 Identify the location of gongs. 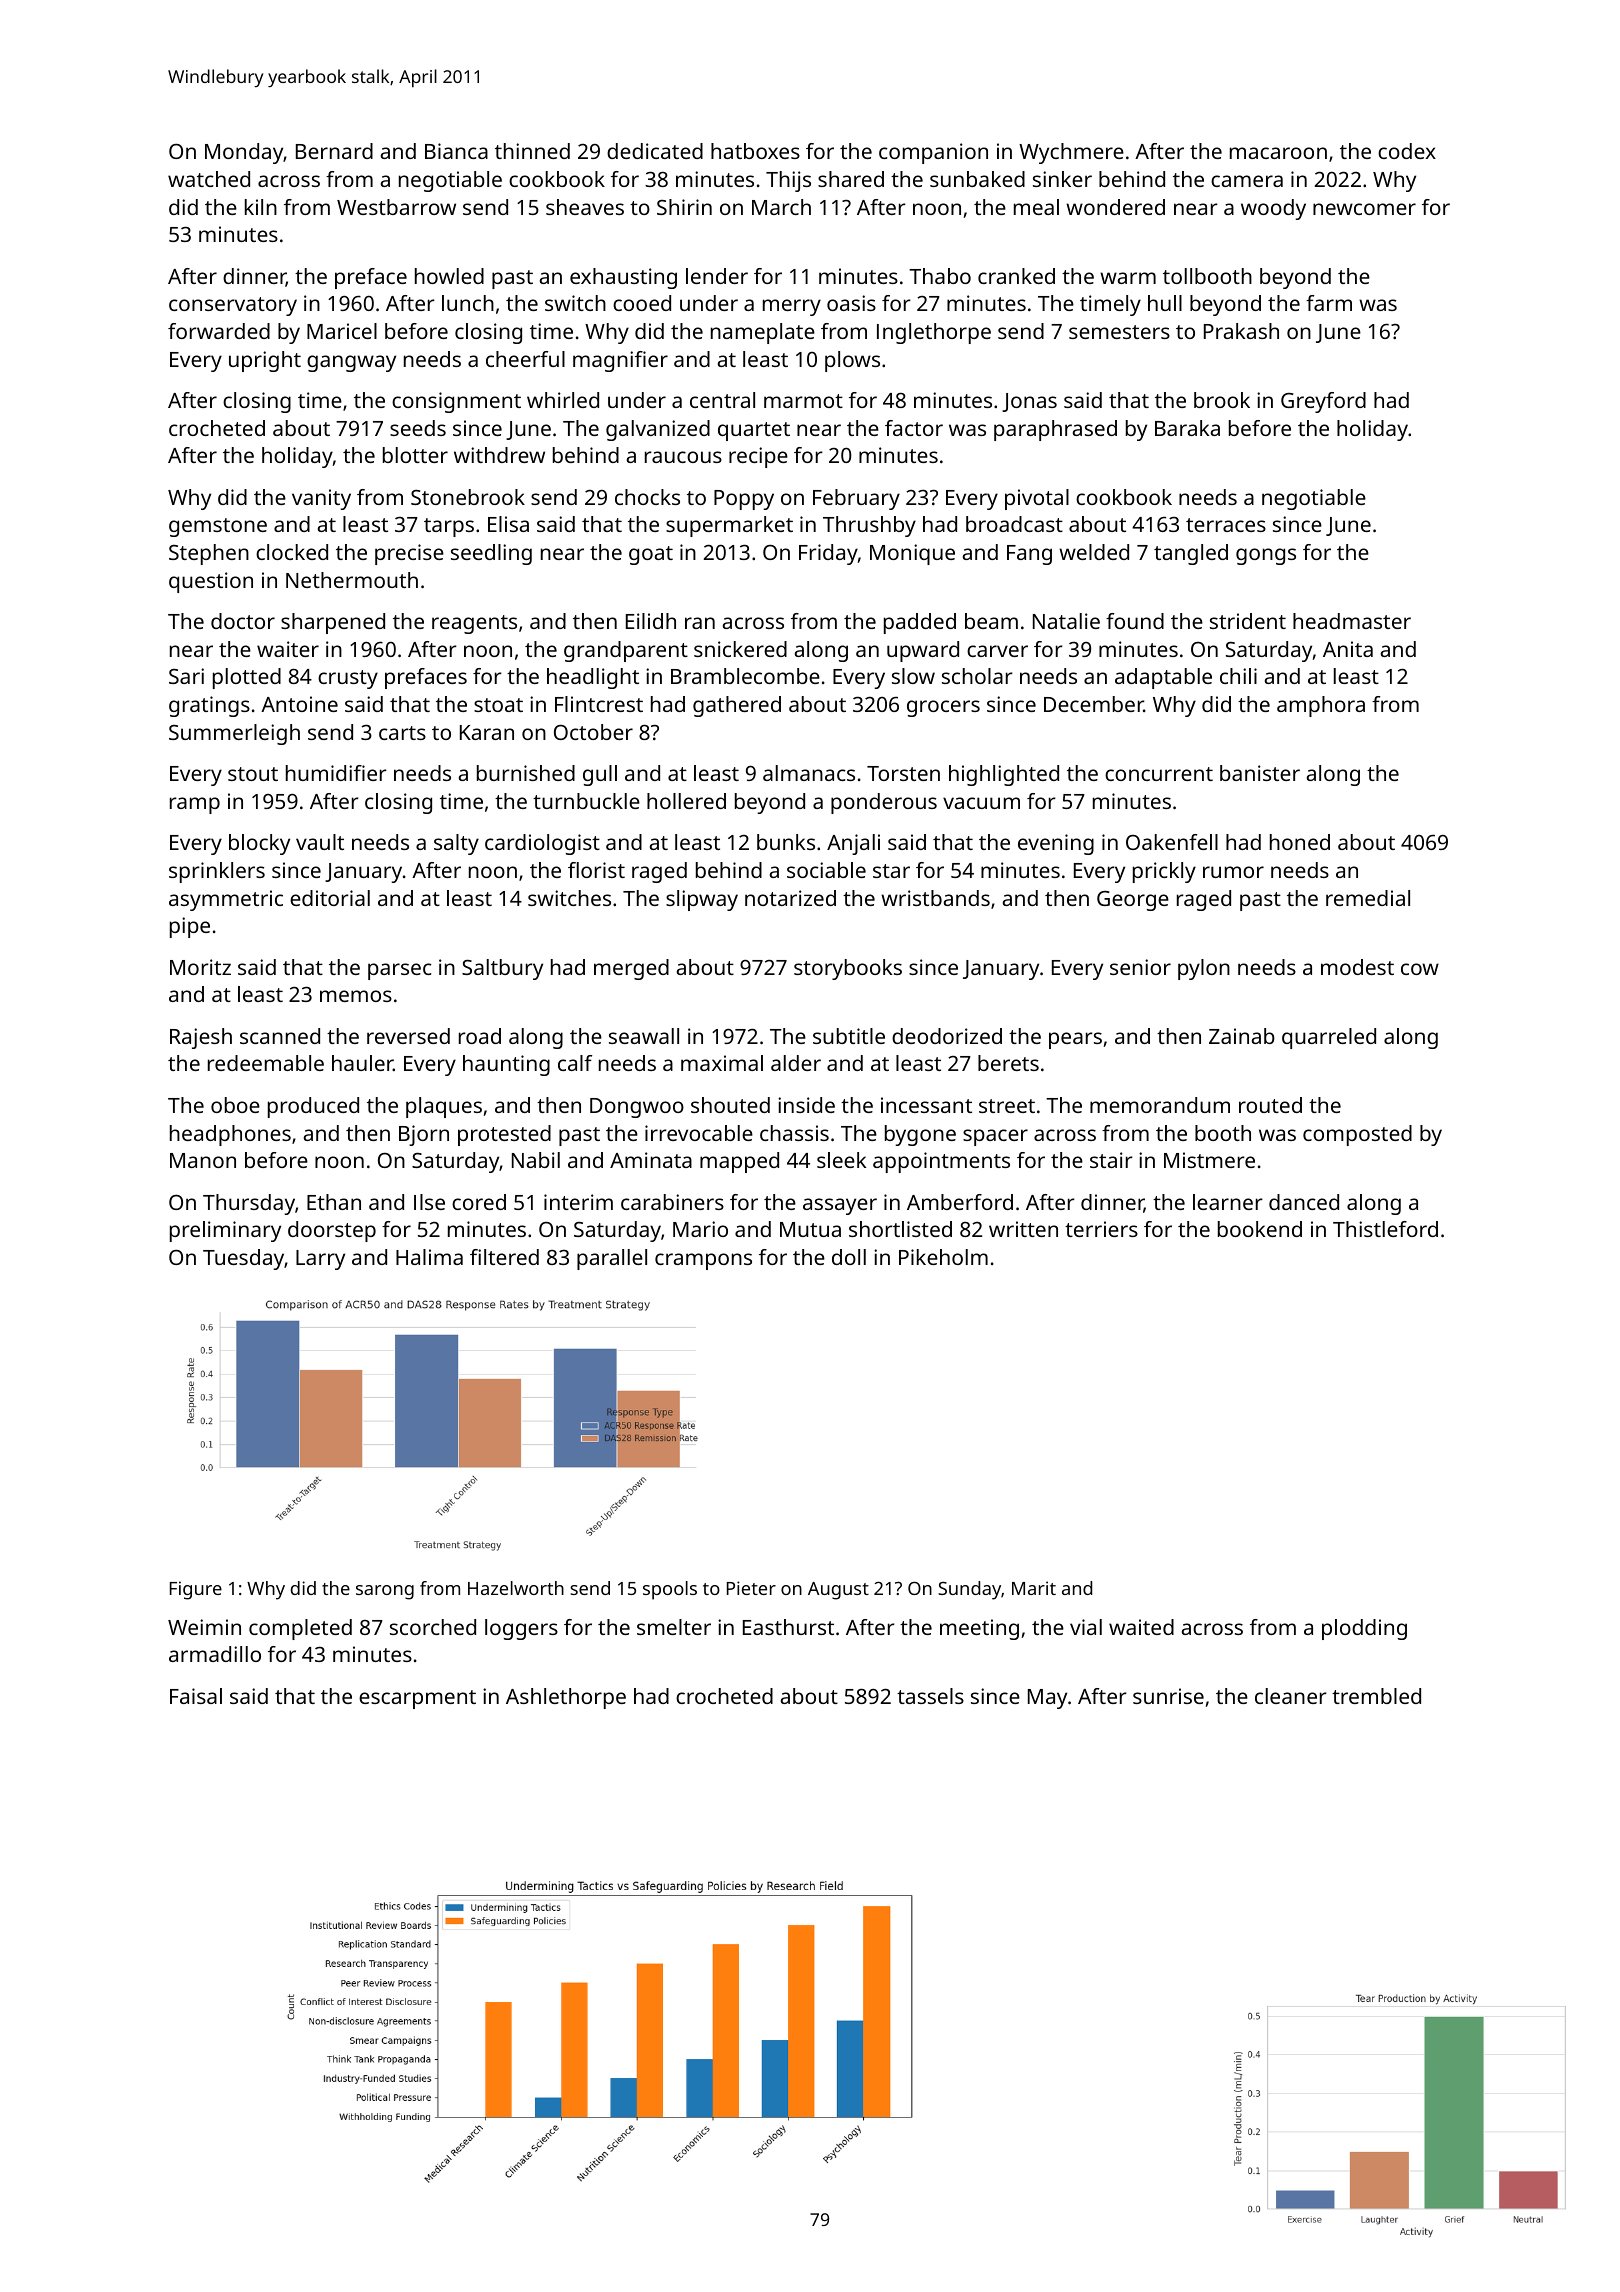
(1266, 556).
